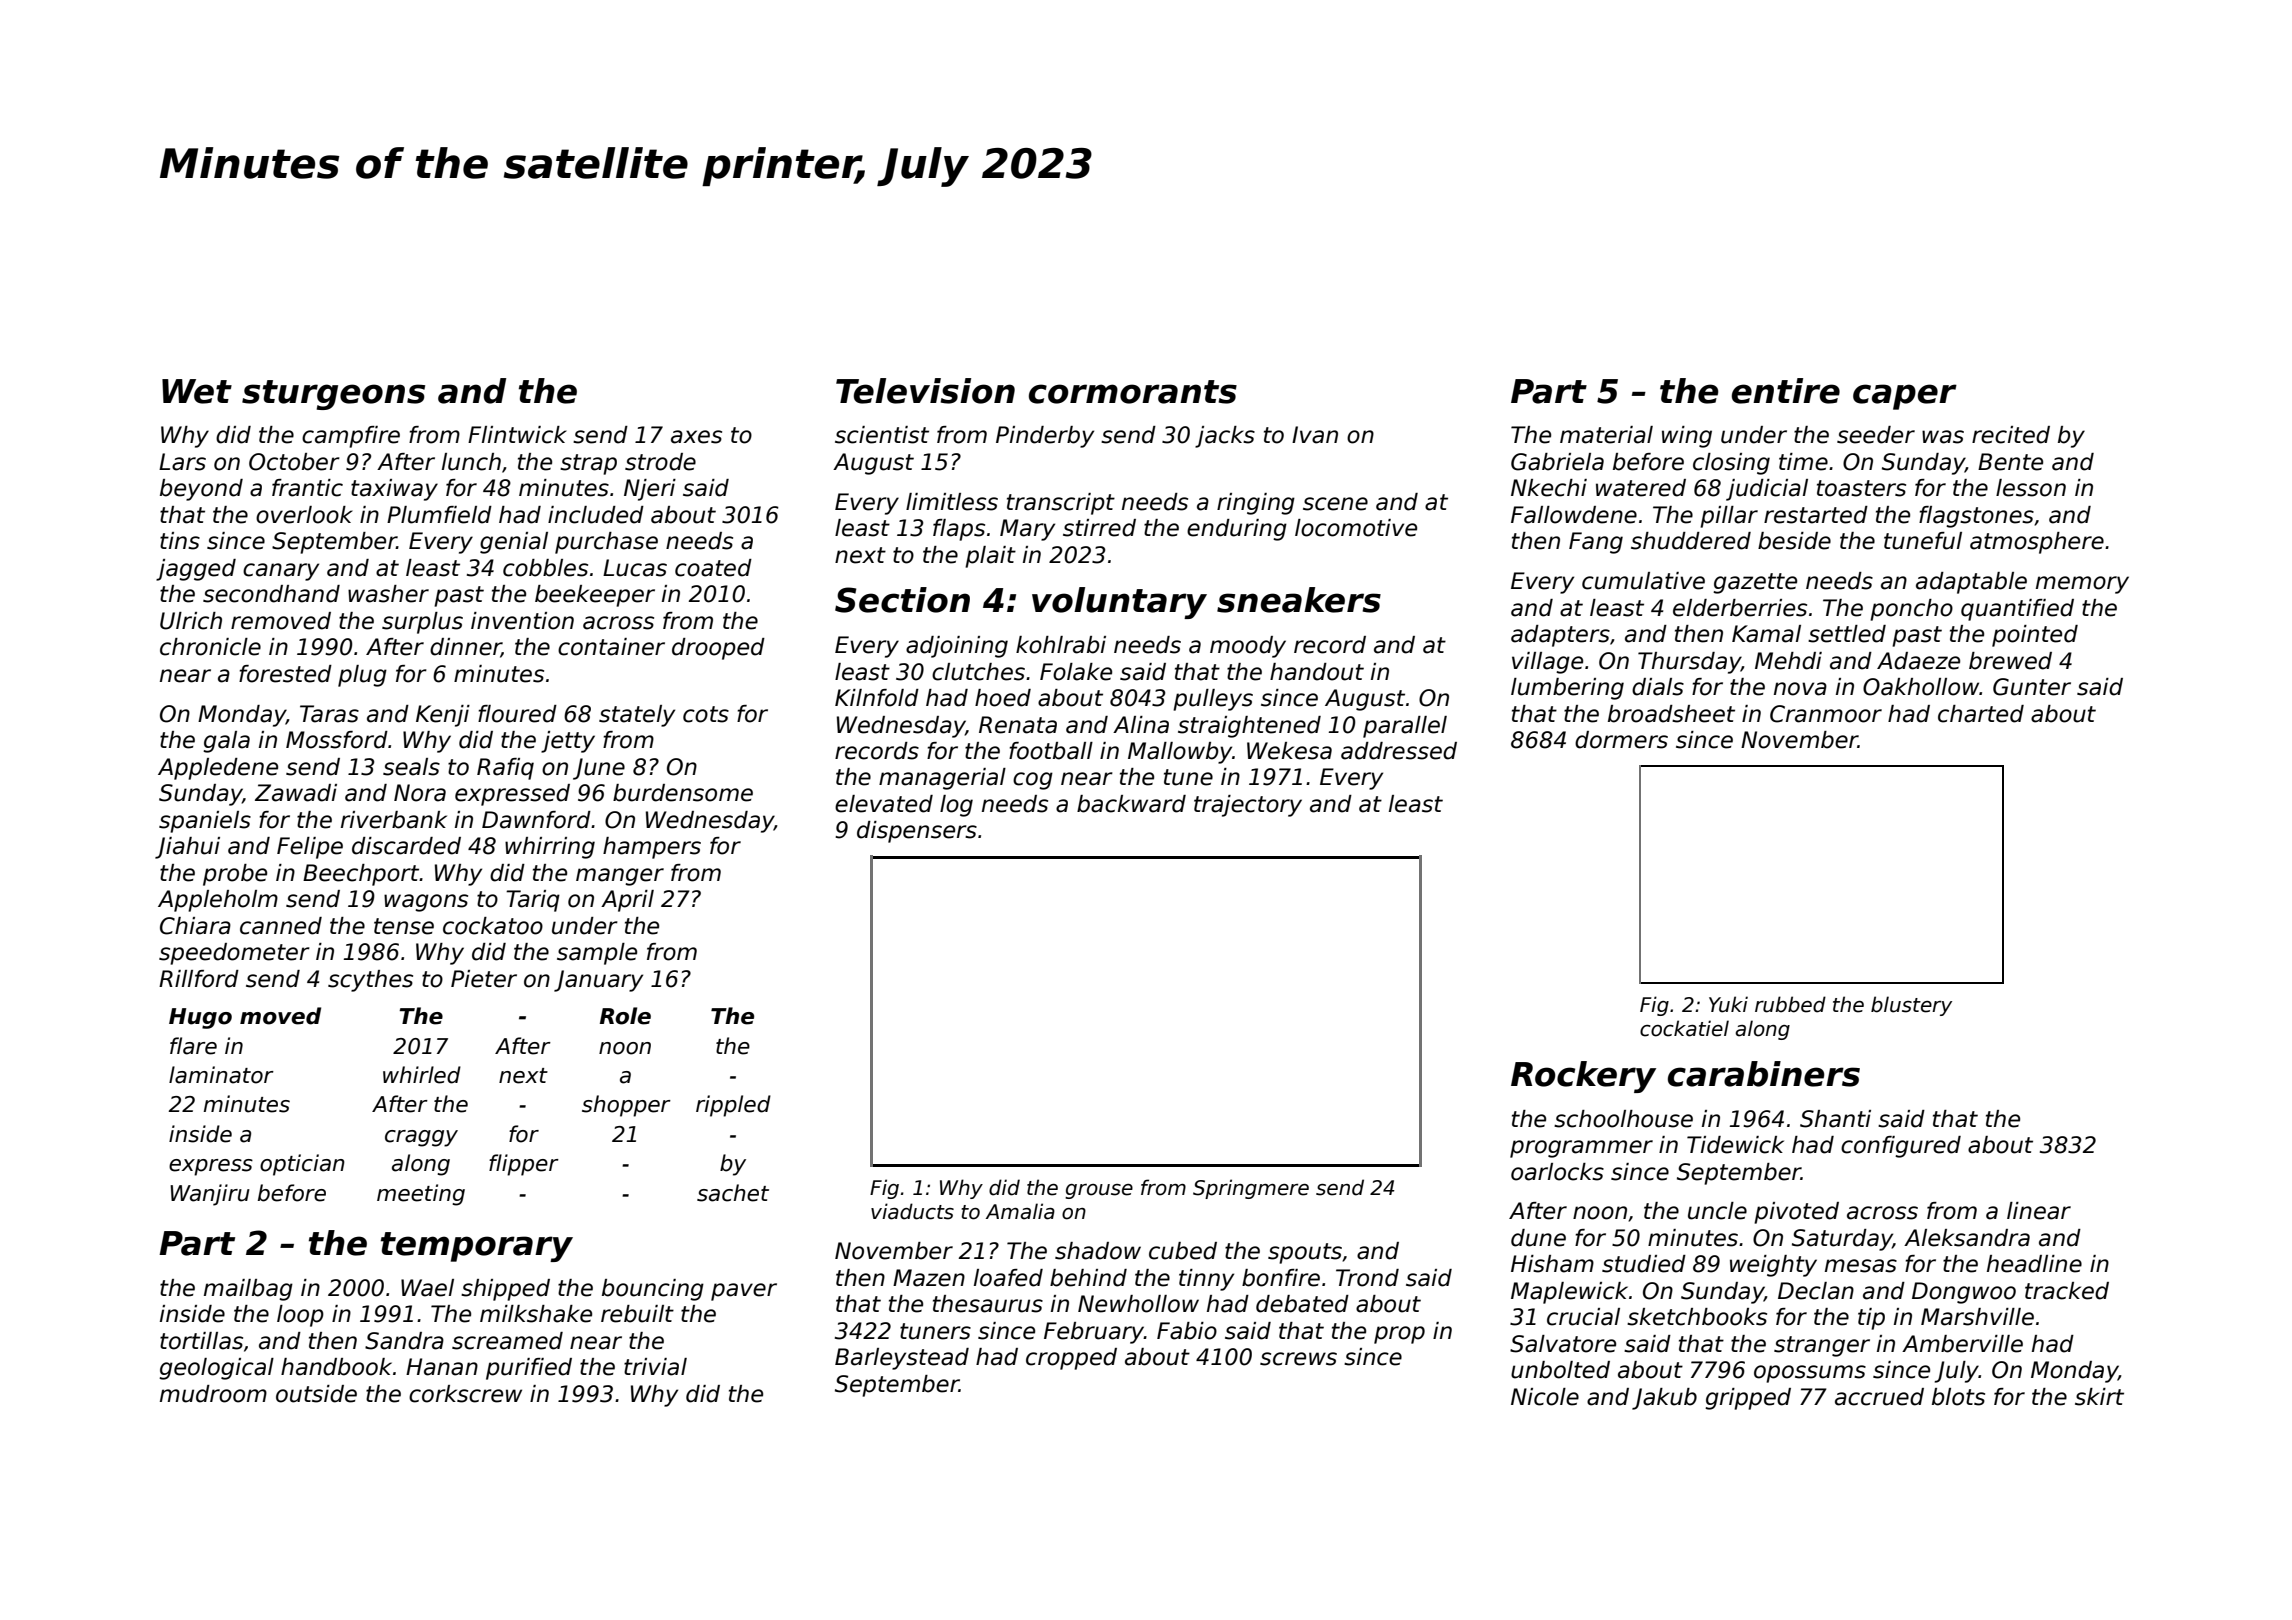 This screenshot has width=2292, height=1620. What do you see at coordinates (917, 832) in the screenshot?
I see `dispensers` at bounding box center [917, 832].
